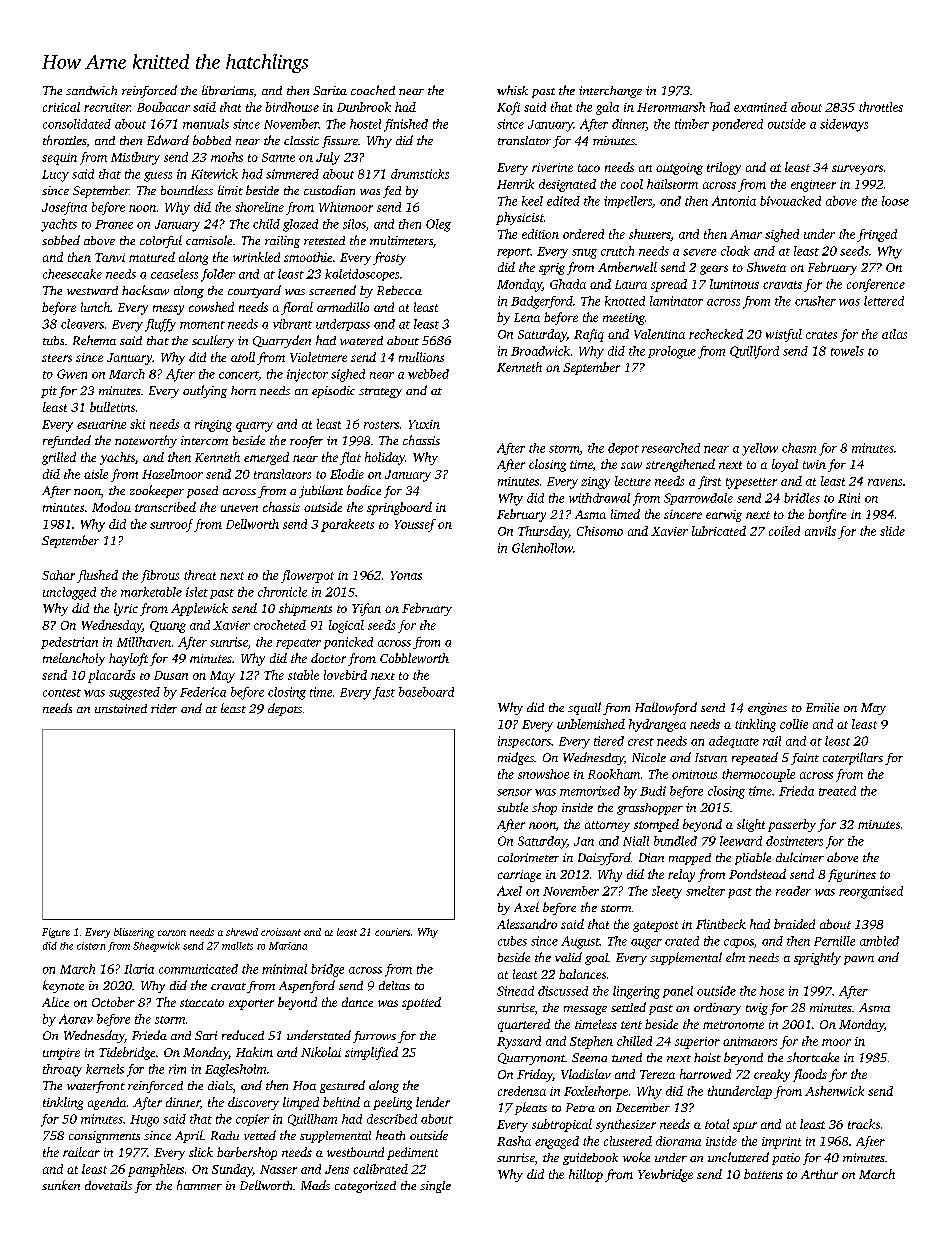 This page has width=952, height=1233. I want to click on slide, so click(892, 531).
